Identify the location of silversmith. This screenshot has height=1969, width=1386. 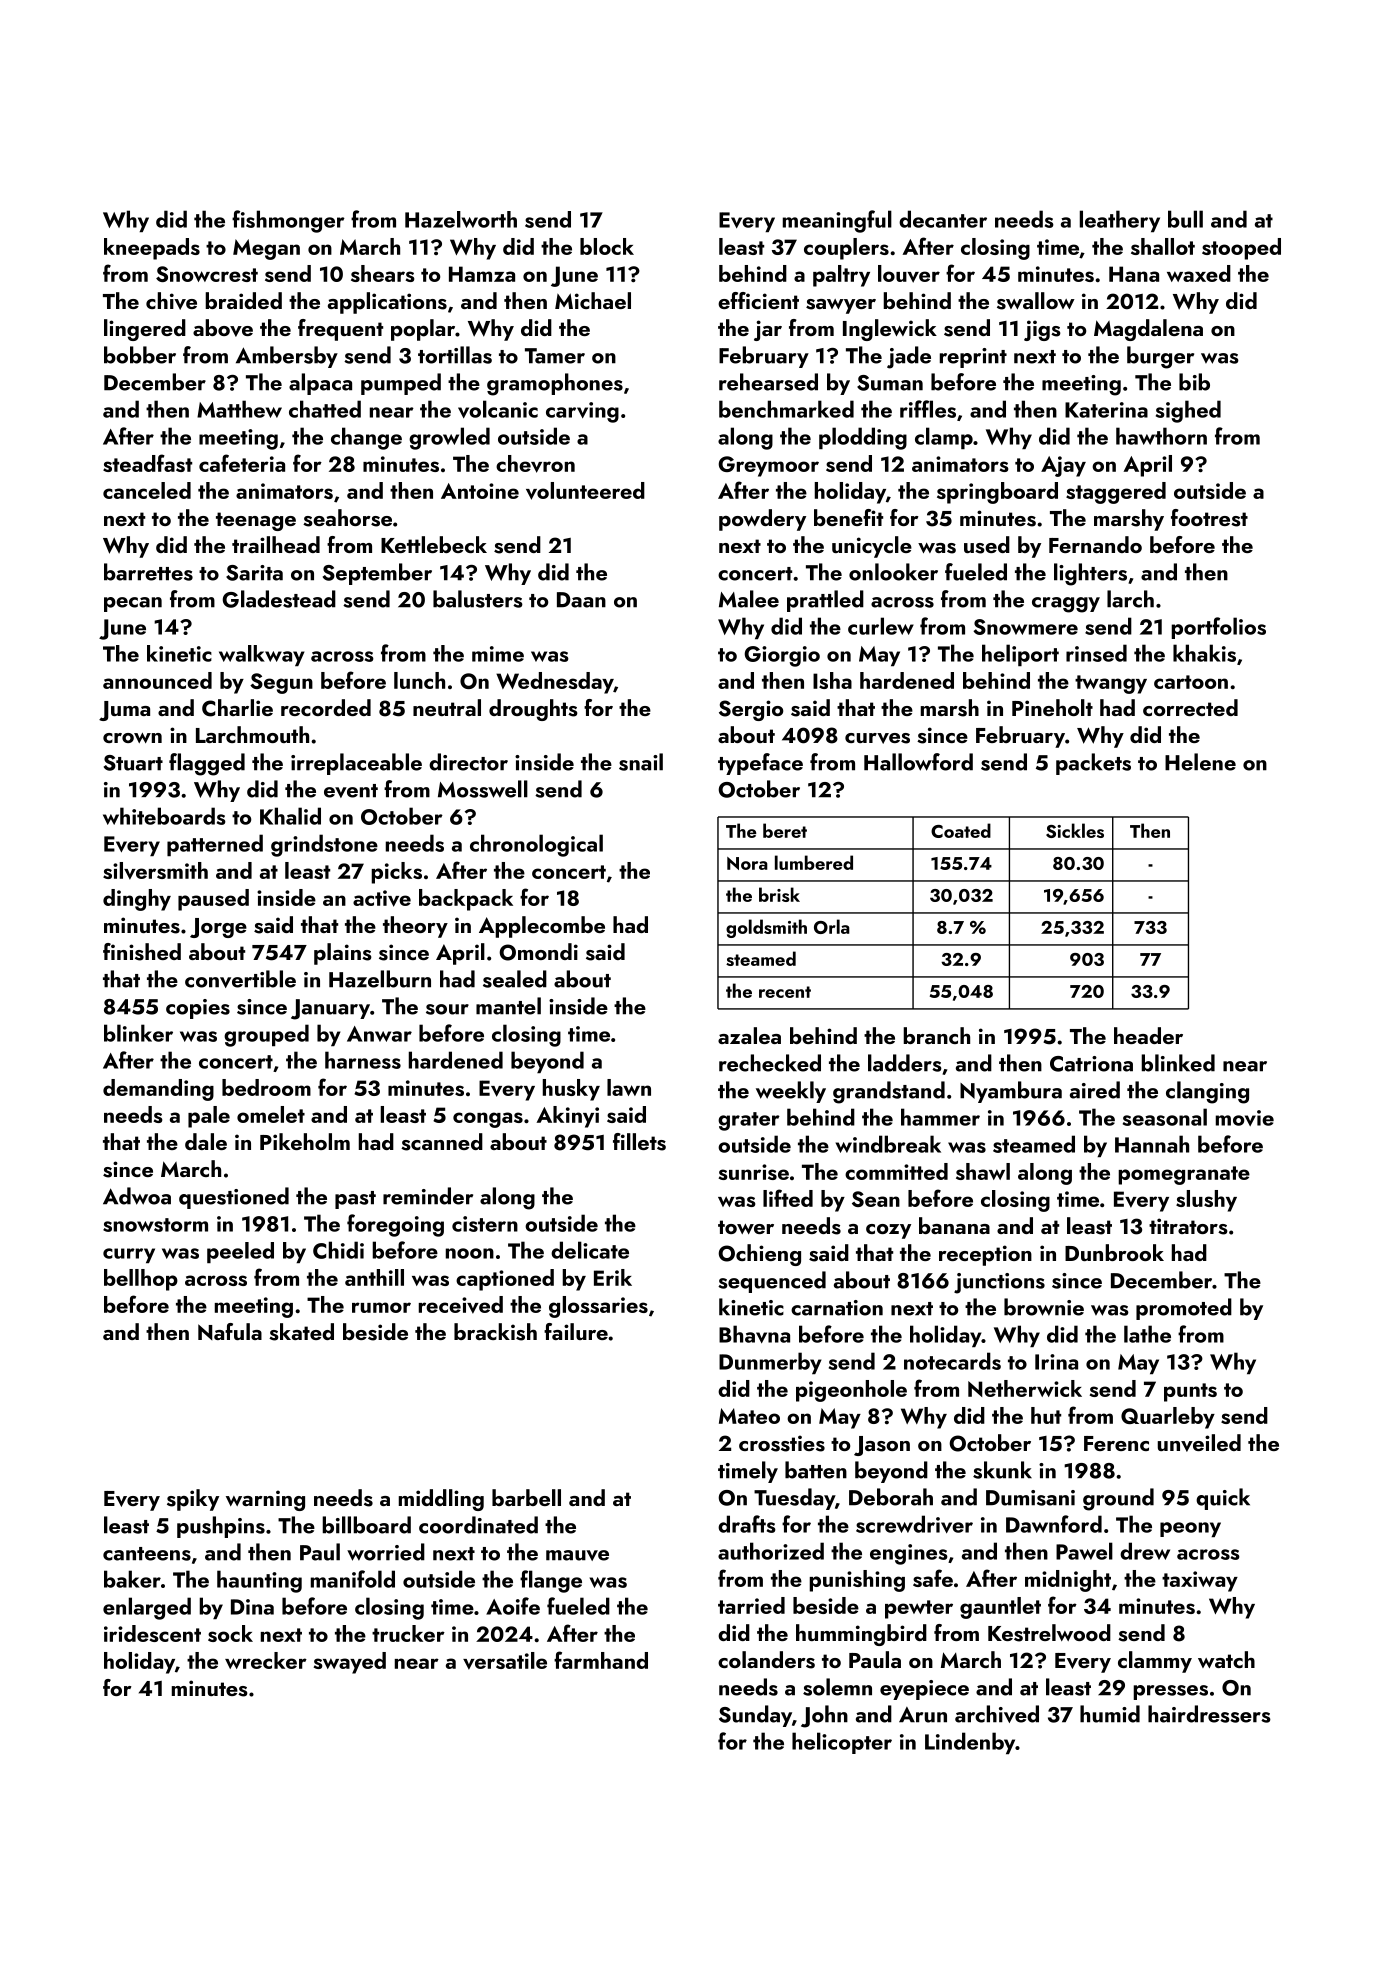
(155, 871).
